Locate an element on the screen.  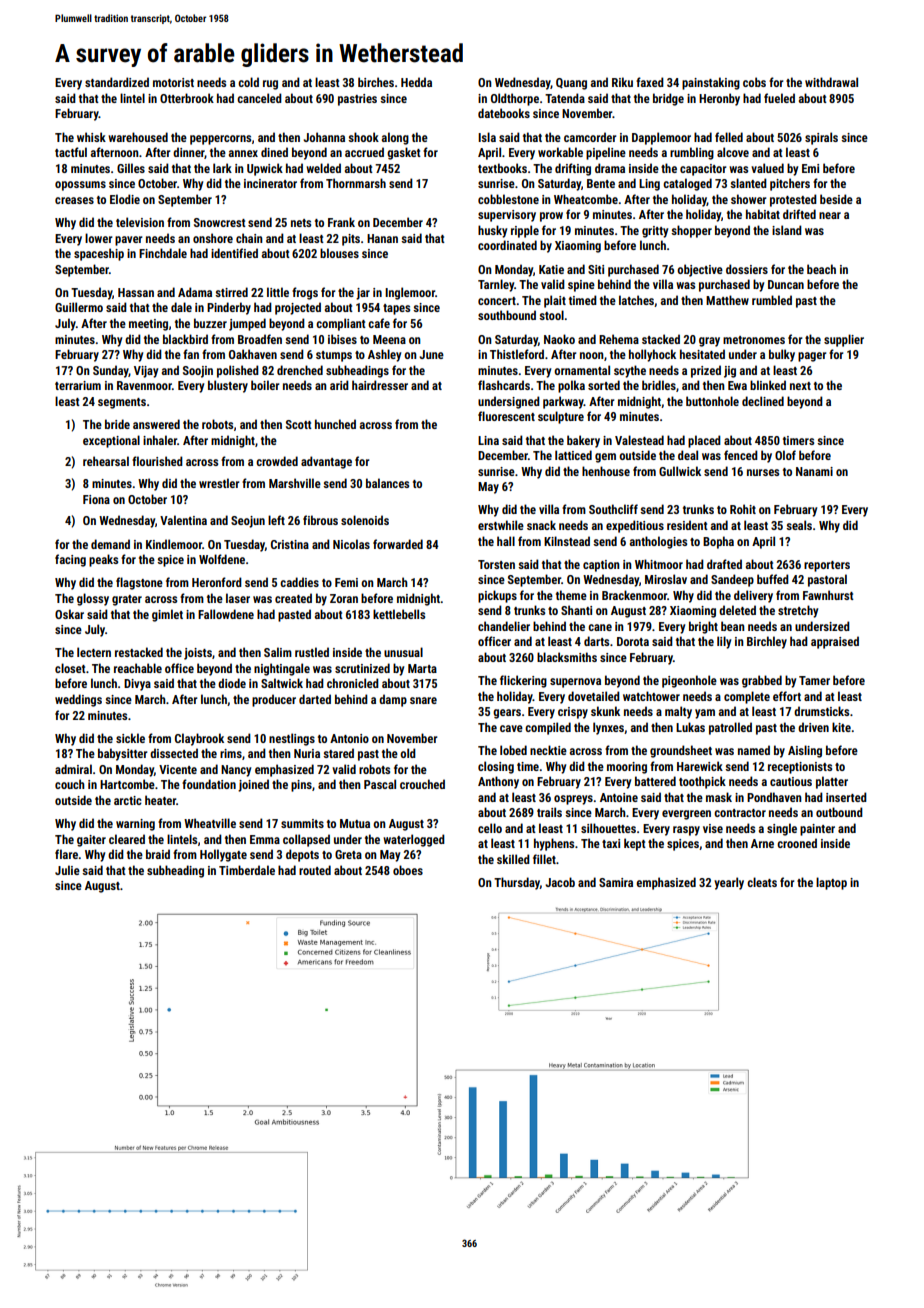
scrutinized is located at coordinates (362, 668).
